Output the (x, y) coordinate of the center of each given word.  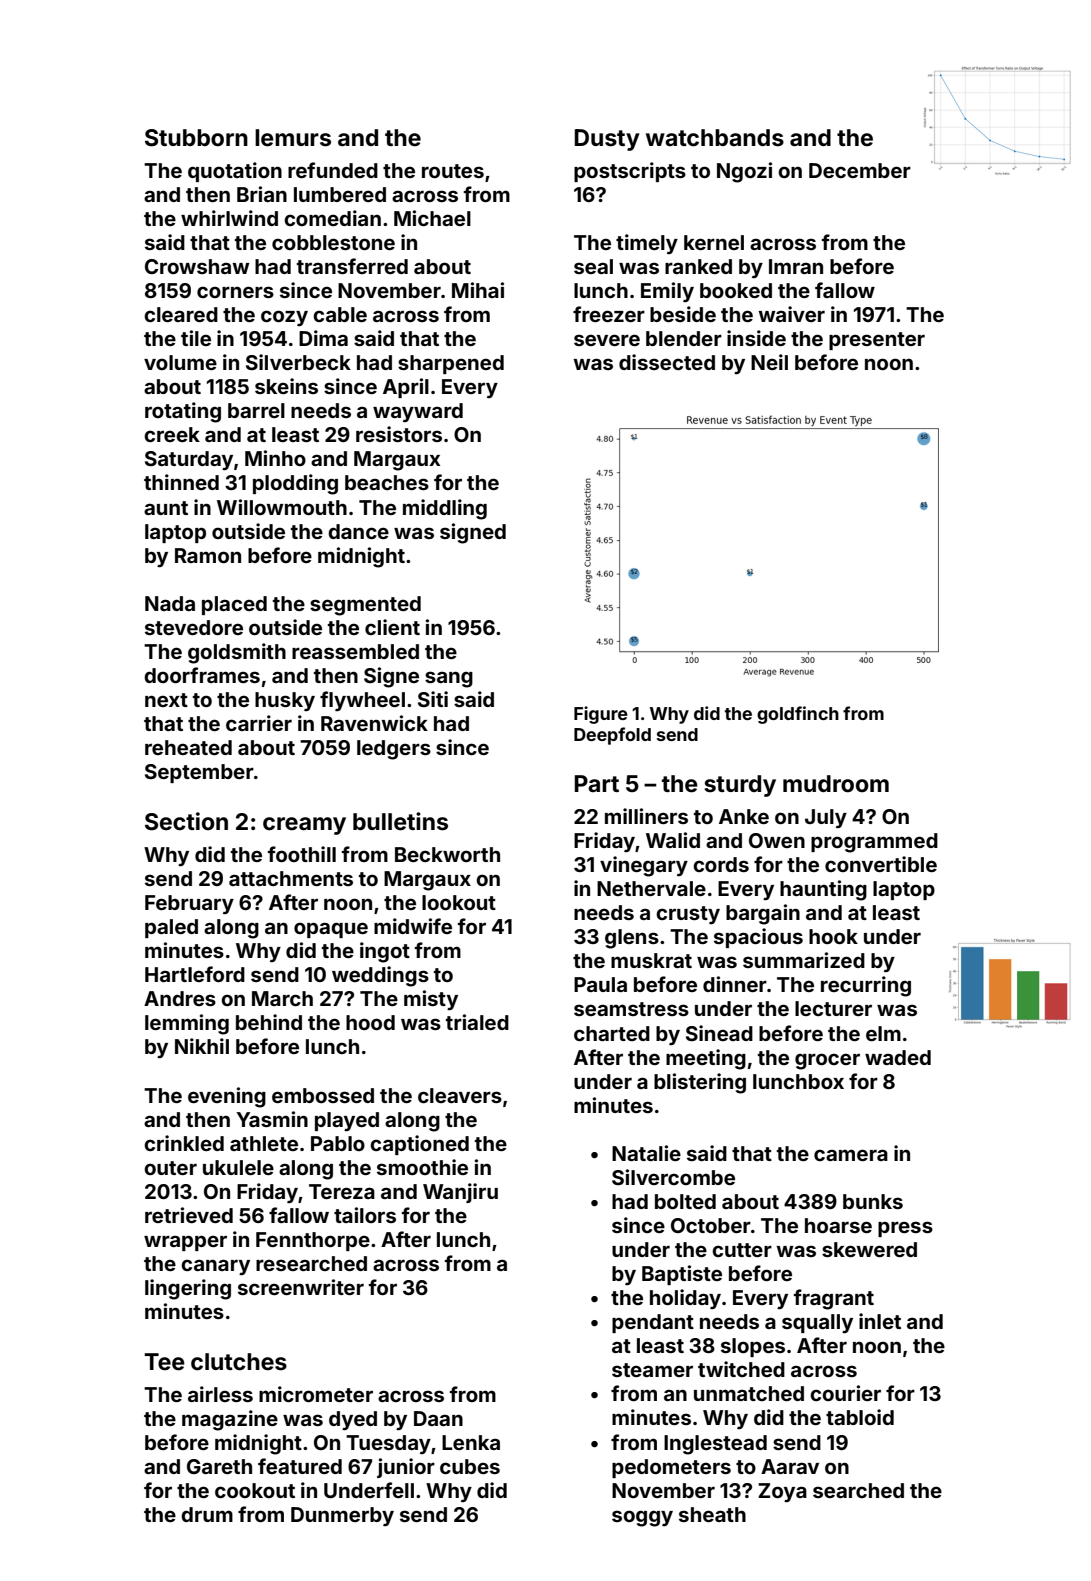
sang (449, 679)
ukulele (238, 1167)
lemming (187, 1024)
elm (883, 1033)
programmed (874, 843)
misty (431, 1000)
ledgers (394, 750)
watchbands (715, 138)
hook (833, 936)
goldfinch (798, 715)
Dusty (607, 140)
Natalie (646, 1153)
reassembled (355, 651)
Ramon (208, 555)
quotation (235, 172)
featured (300, 1466)
